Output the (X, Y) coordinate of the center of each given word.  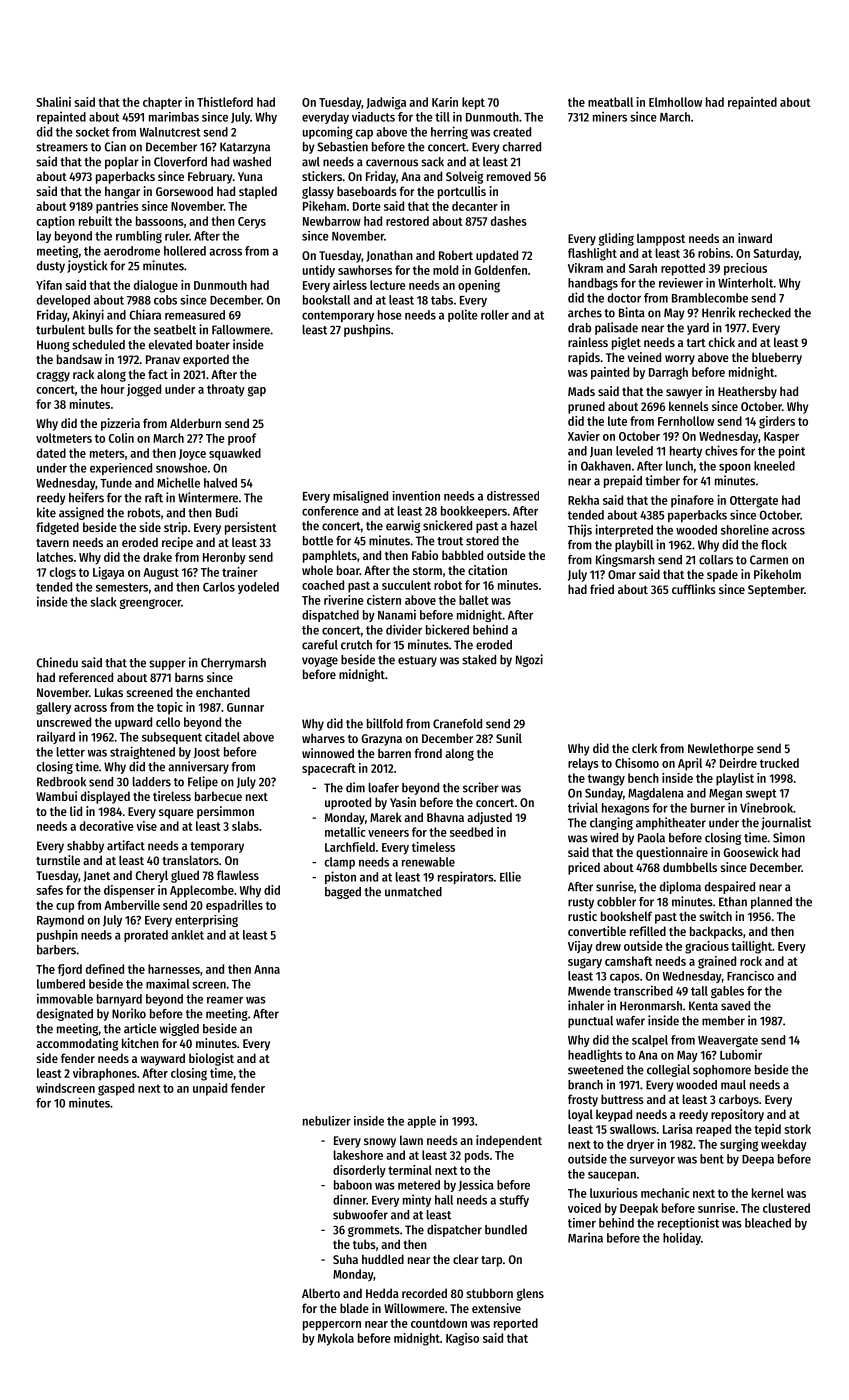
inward (755, 238)
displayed (105, 797)
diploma (680, 887)
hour (113, 389)
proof (242, 439)
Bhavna (445, 817)
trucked (779, 763)
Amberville (132, 905)
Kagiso (462, 1339)
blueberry (777, 358)
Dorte (367, 206)
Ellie (510, 876)
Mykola (336, 1339)
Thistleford (225, 102)
